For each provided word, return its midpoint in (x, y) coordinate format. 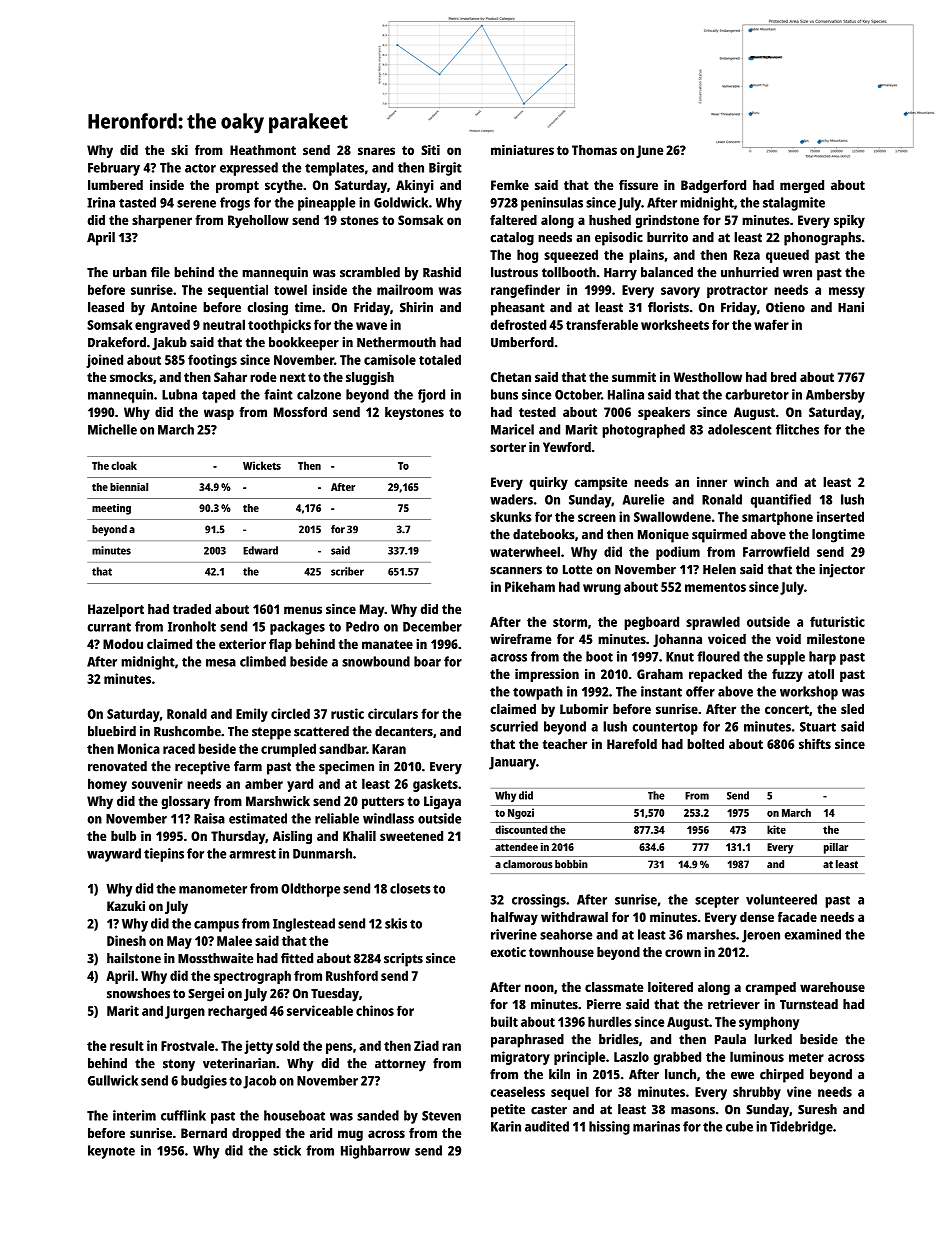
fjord (431, 396)
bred (783, 377)
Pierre (604, 1004)
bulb (123, 836)
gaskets (435, 785)
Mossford (300, 412)
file (160, 272)
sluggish (370, 378)
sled (852, 709)
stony (179, 1065)
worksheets (675, 324)
